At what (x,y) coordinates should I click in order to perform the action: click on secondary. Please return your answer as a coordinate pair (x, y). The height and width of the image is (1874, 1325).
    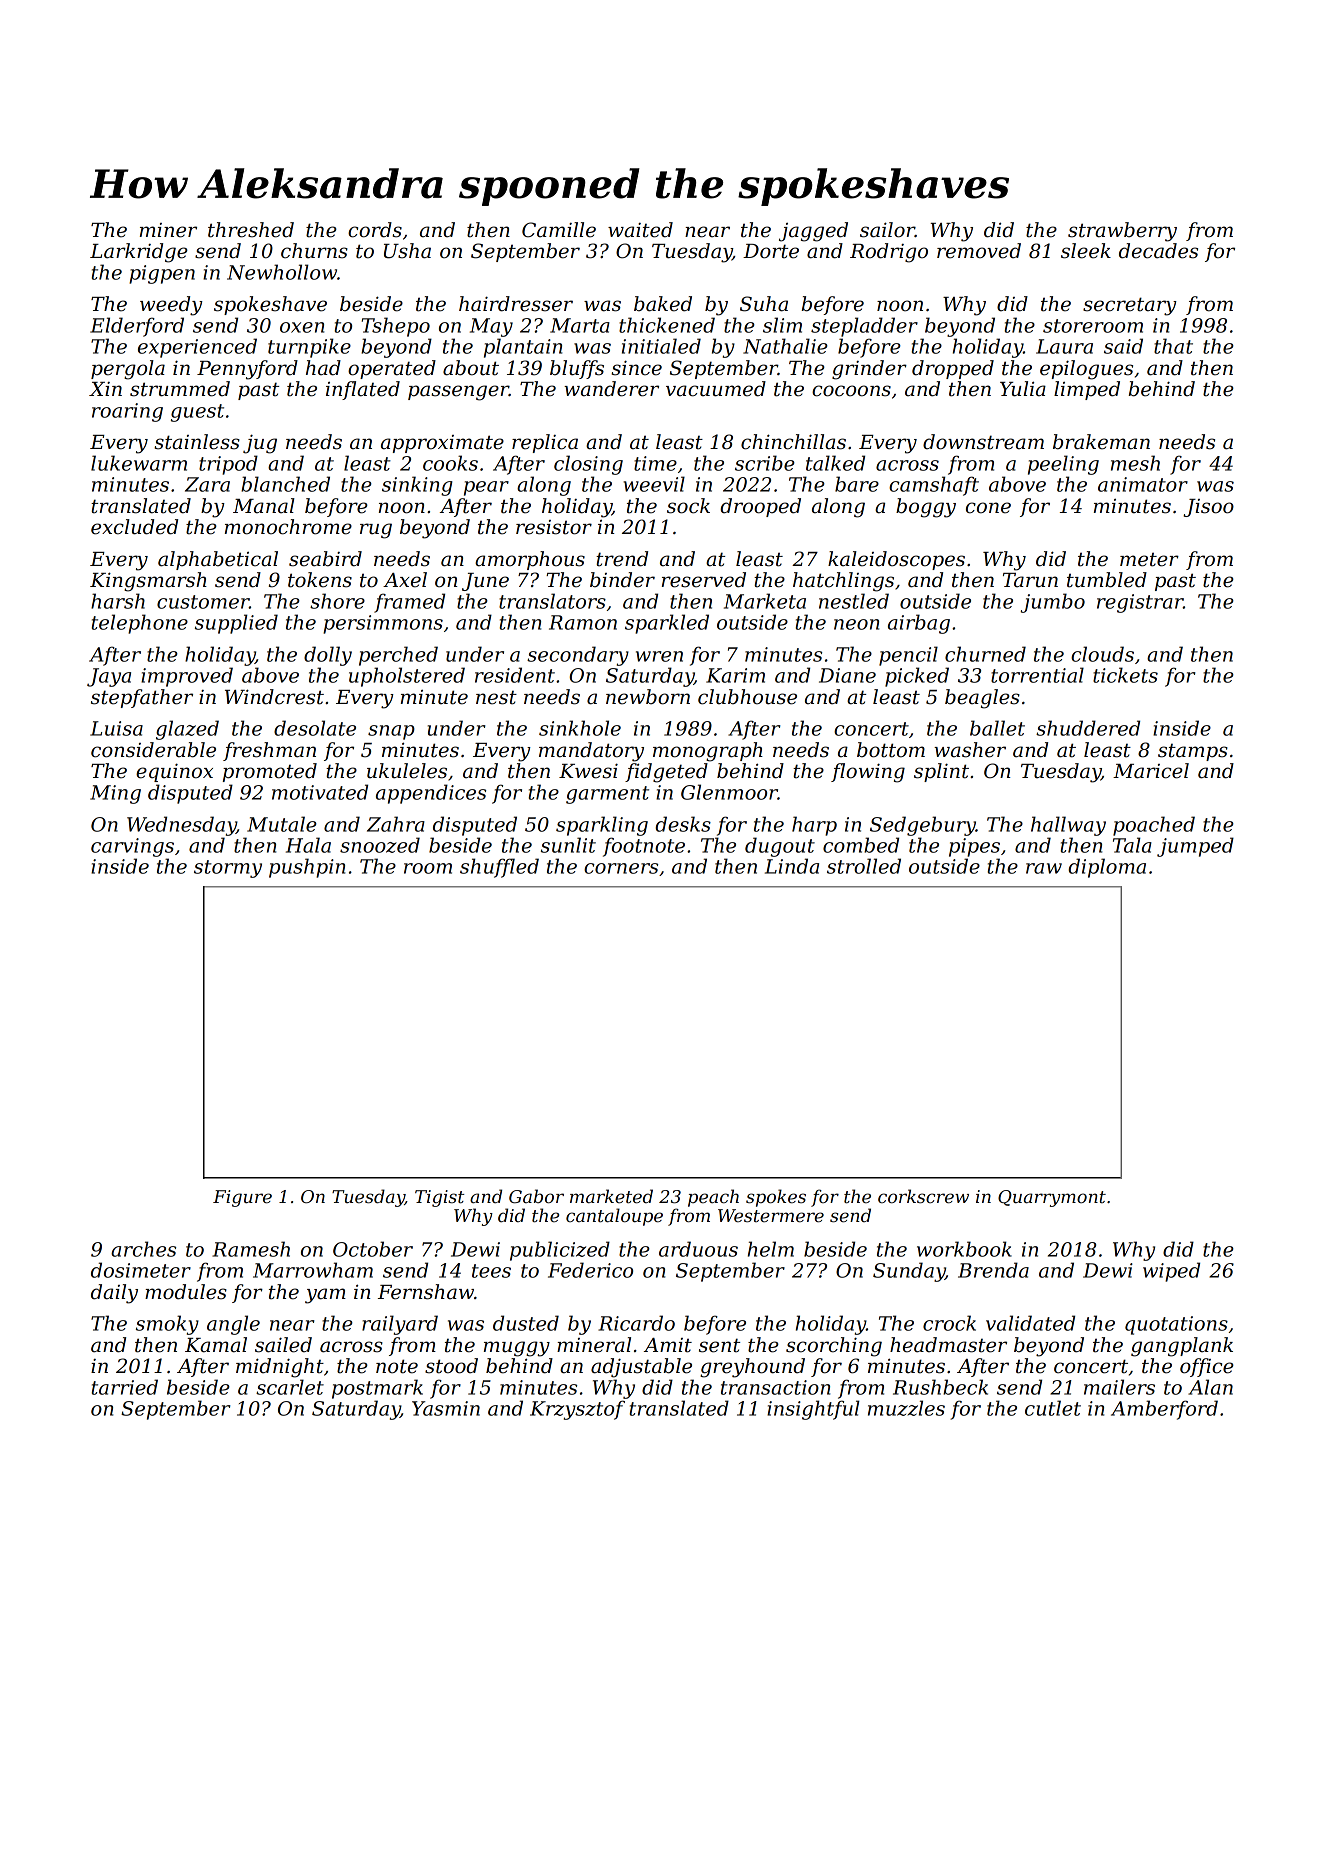
    Looking at the image, I should click on (578, 656).
